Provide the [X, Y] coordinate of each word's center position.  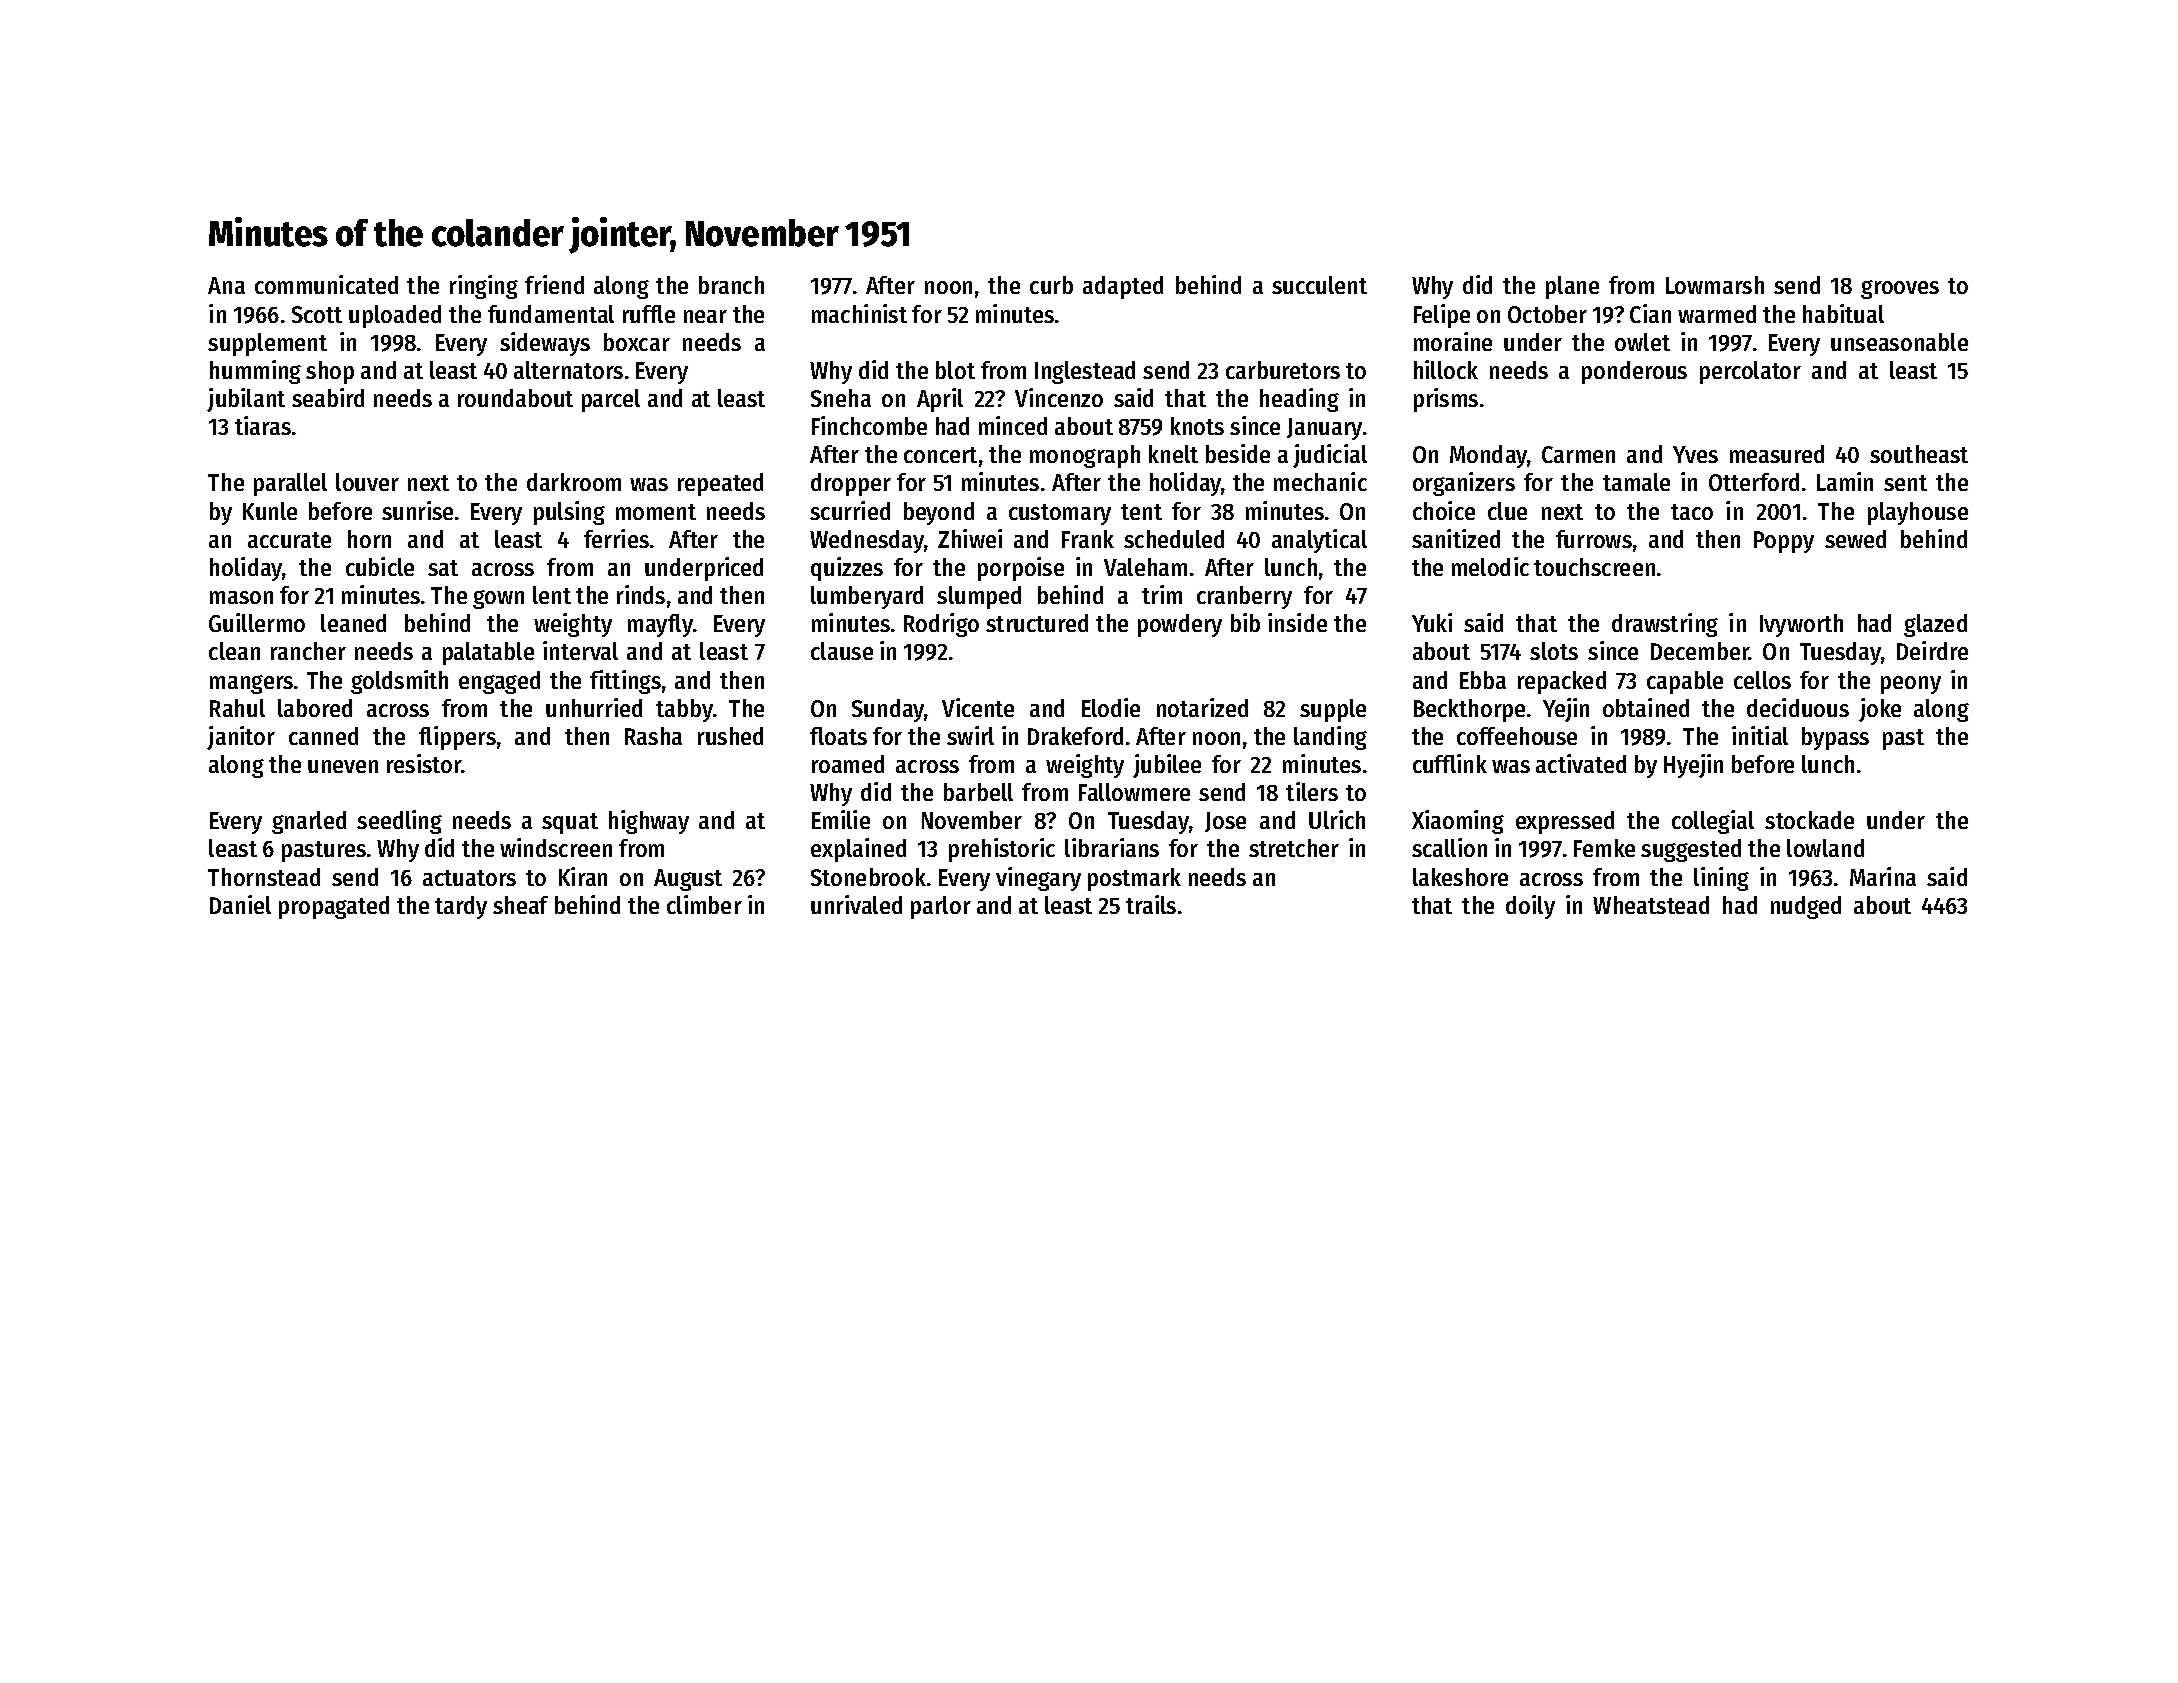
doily [1530, 907]
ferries [616, 538]
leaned [353, 623]
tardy [461, 907]
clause [842, 651]
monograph [1085, 456]
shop [330, 372]
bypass [1835, 738]
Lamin [1845, 481]
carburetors [1283, 370]
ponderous [1634, 372]
